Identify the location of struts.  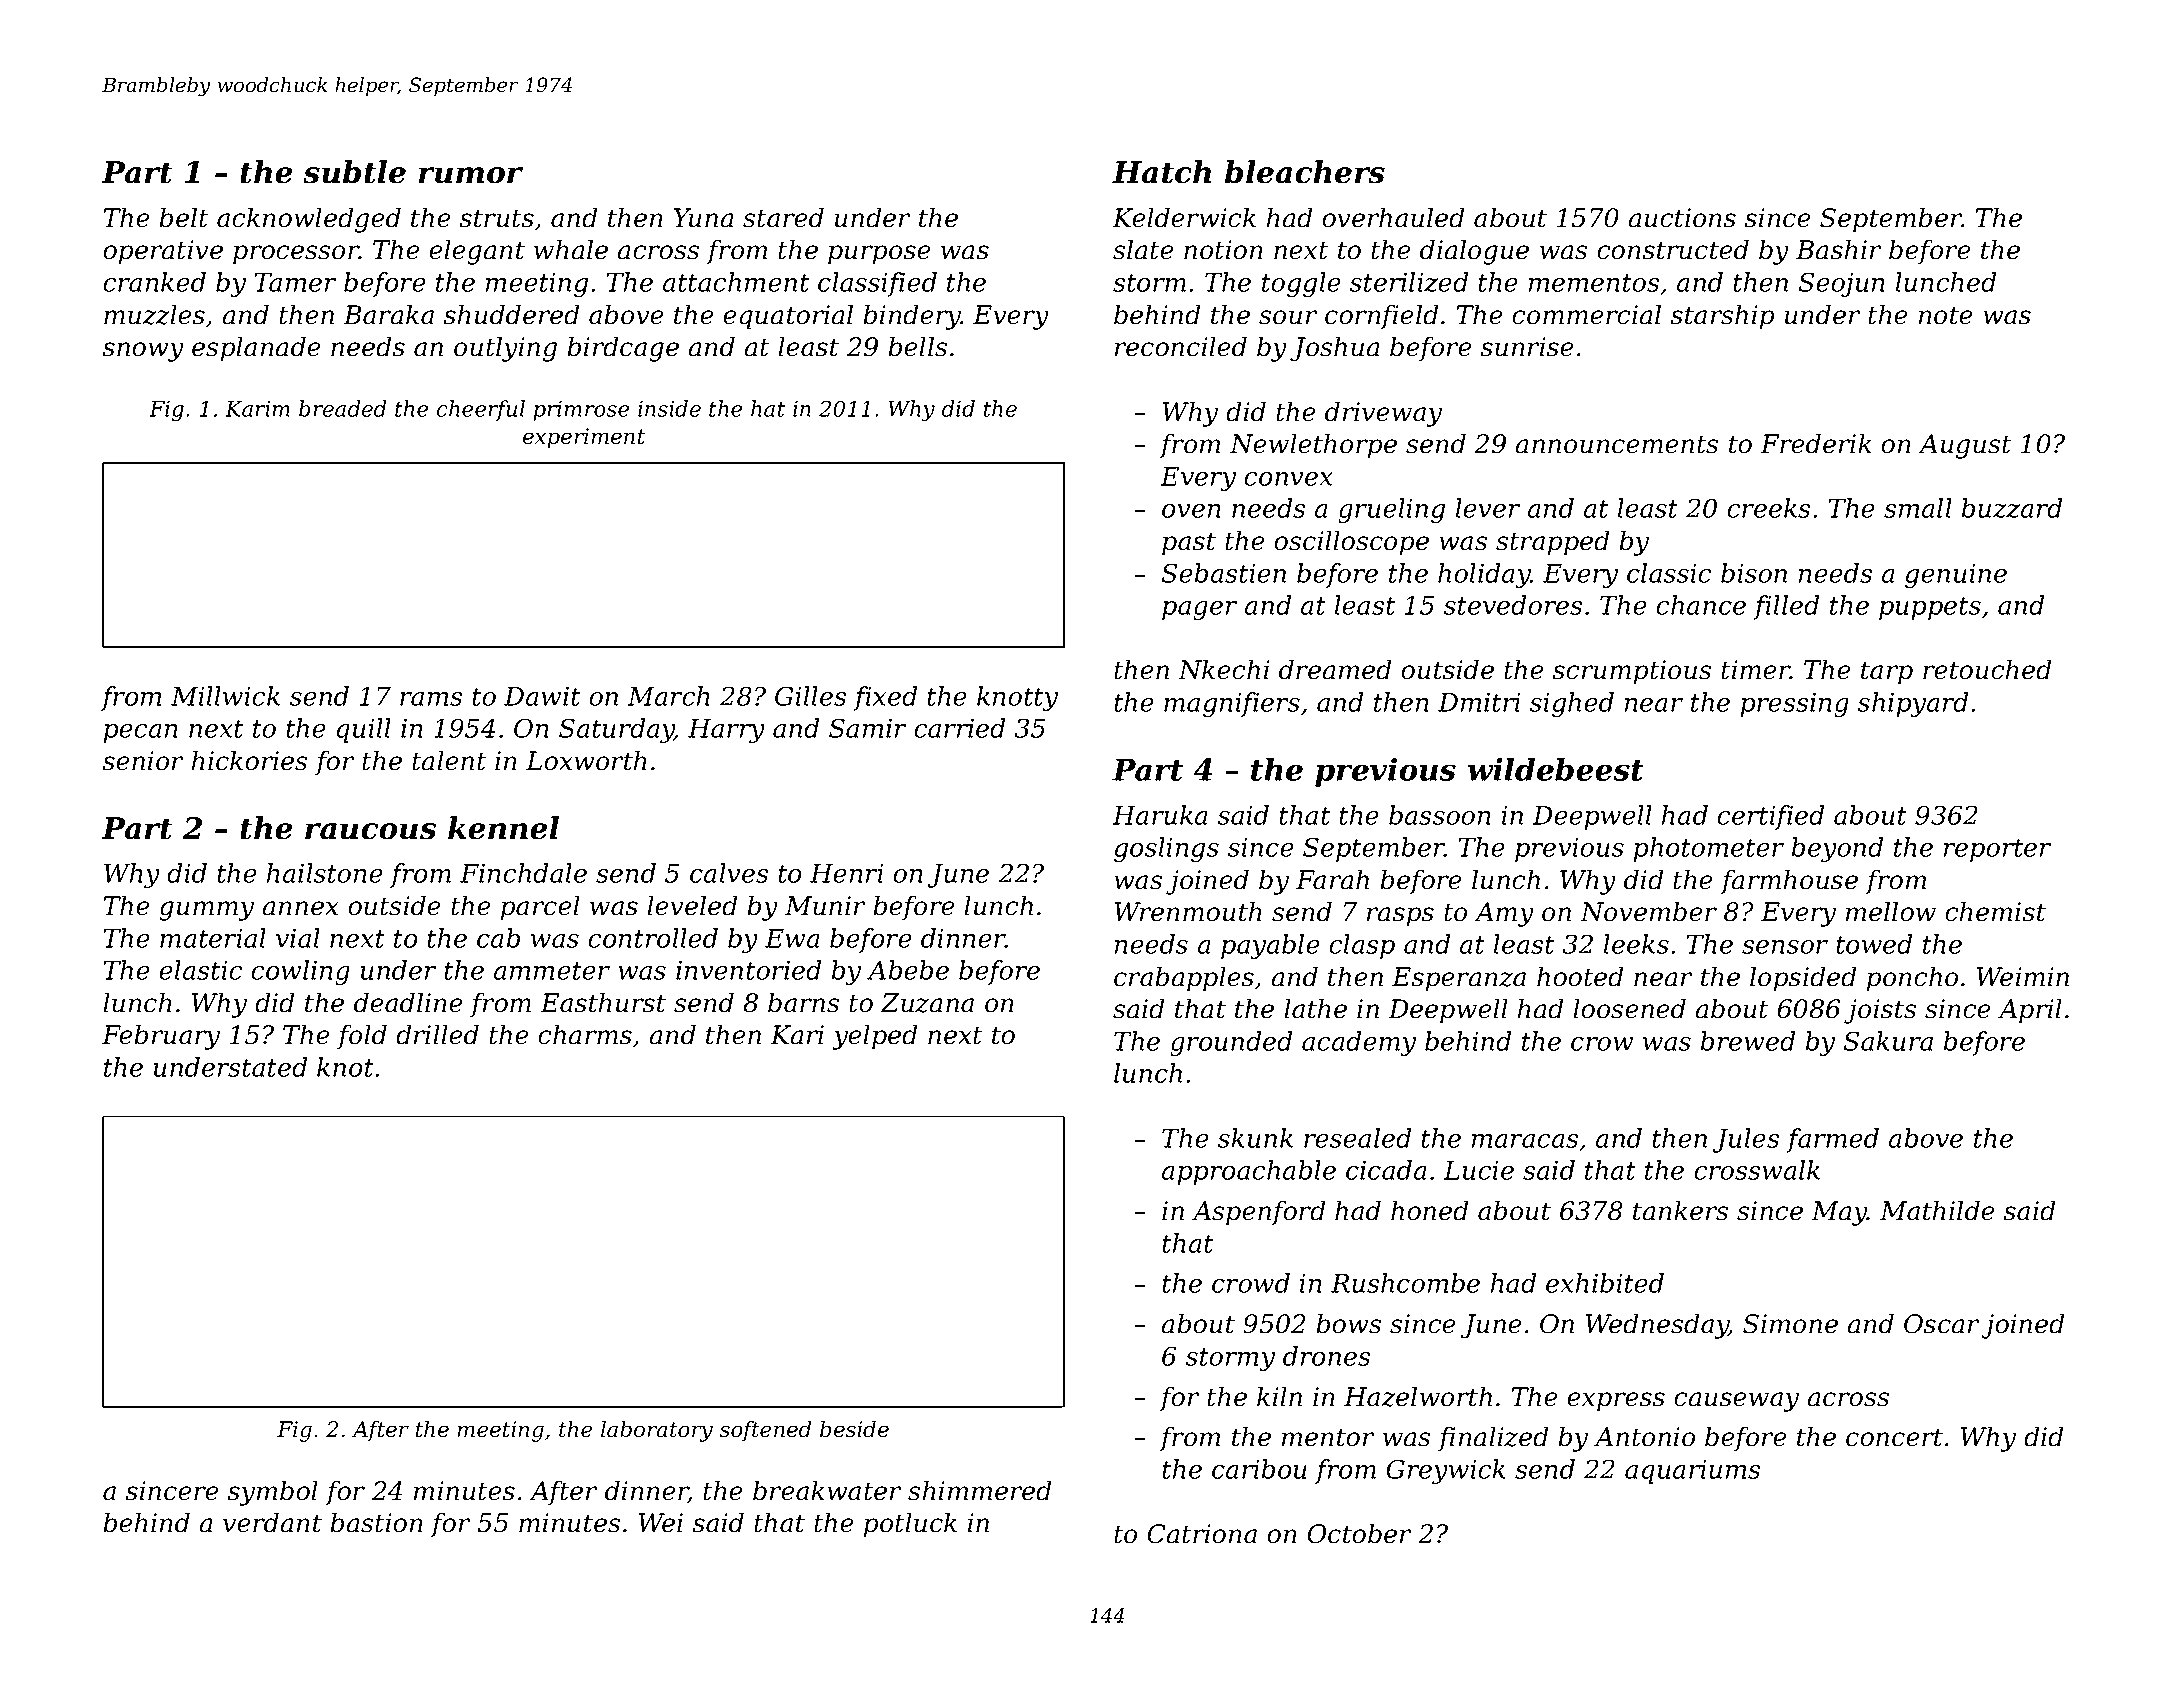
(497, 218).
